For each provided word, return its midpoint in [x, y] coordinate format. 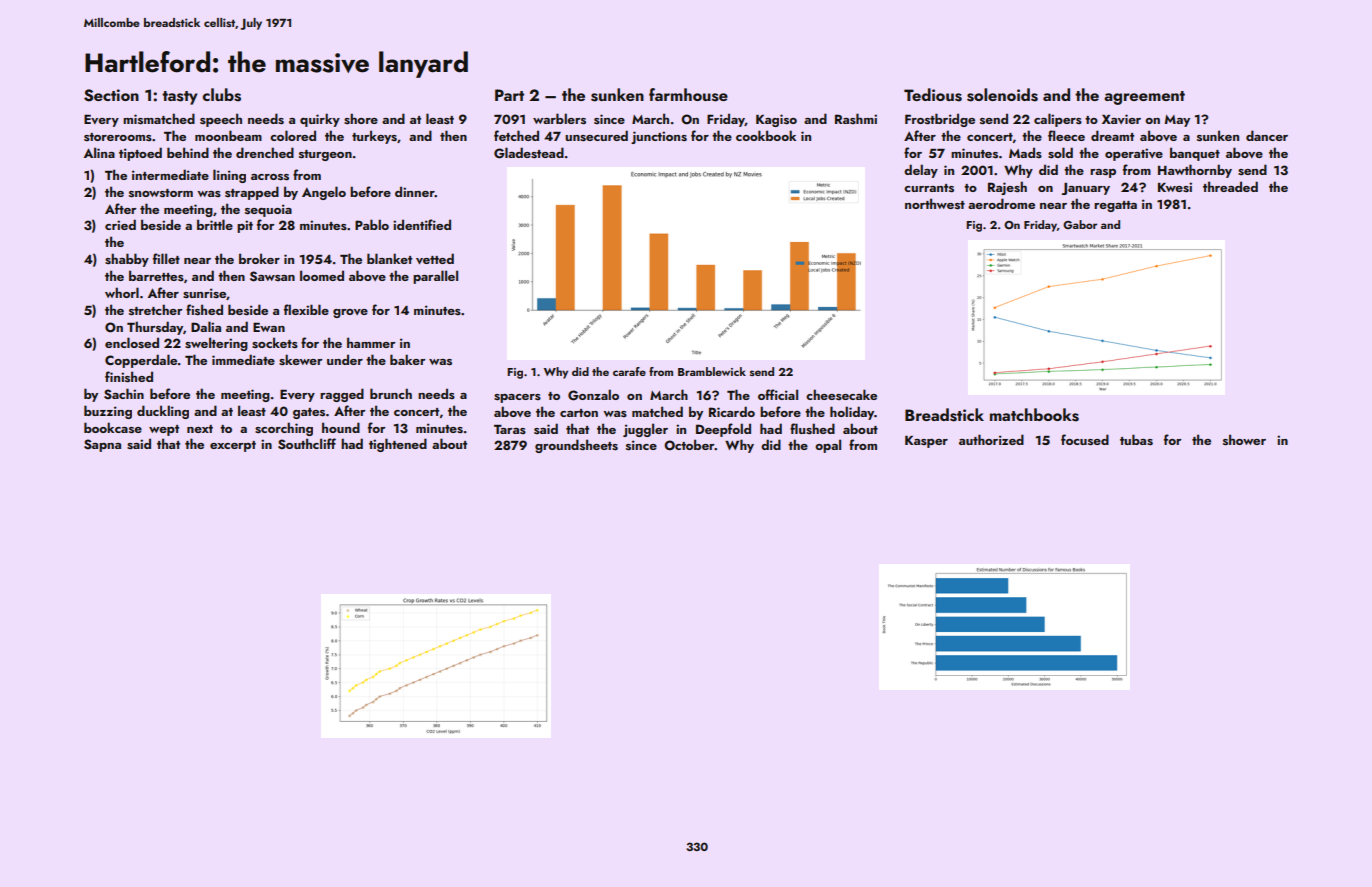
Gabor [1080, 224]
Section [111, 95]
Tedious [933, 95]
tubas [1136, 440]
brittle [215, 224]
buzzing [108, 412]
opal [828, 446]
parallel [435, 277]
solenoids [1002, 95]
